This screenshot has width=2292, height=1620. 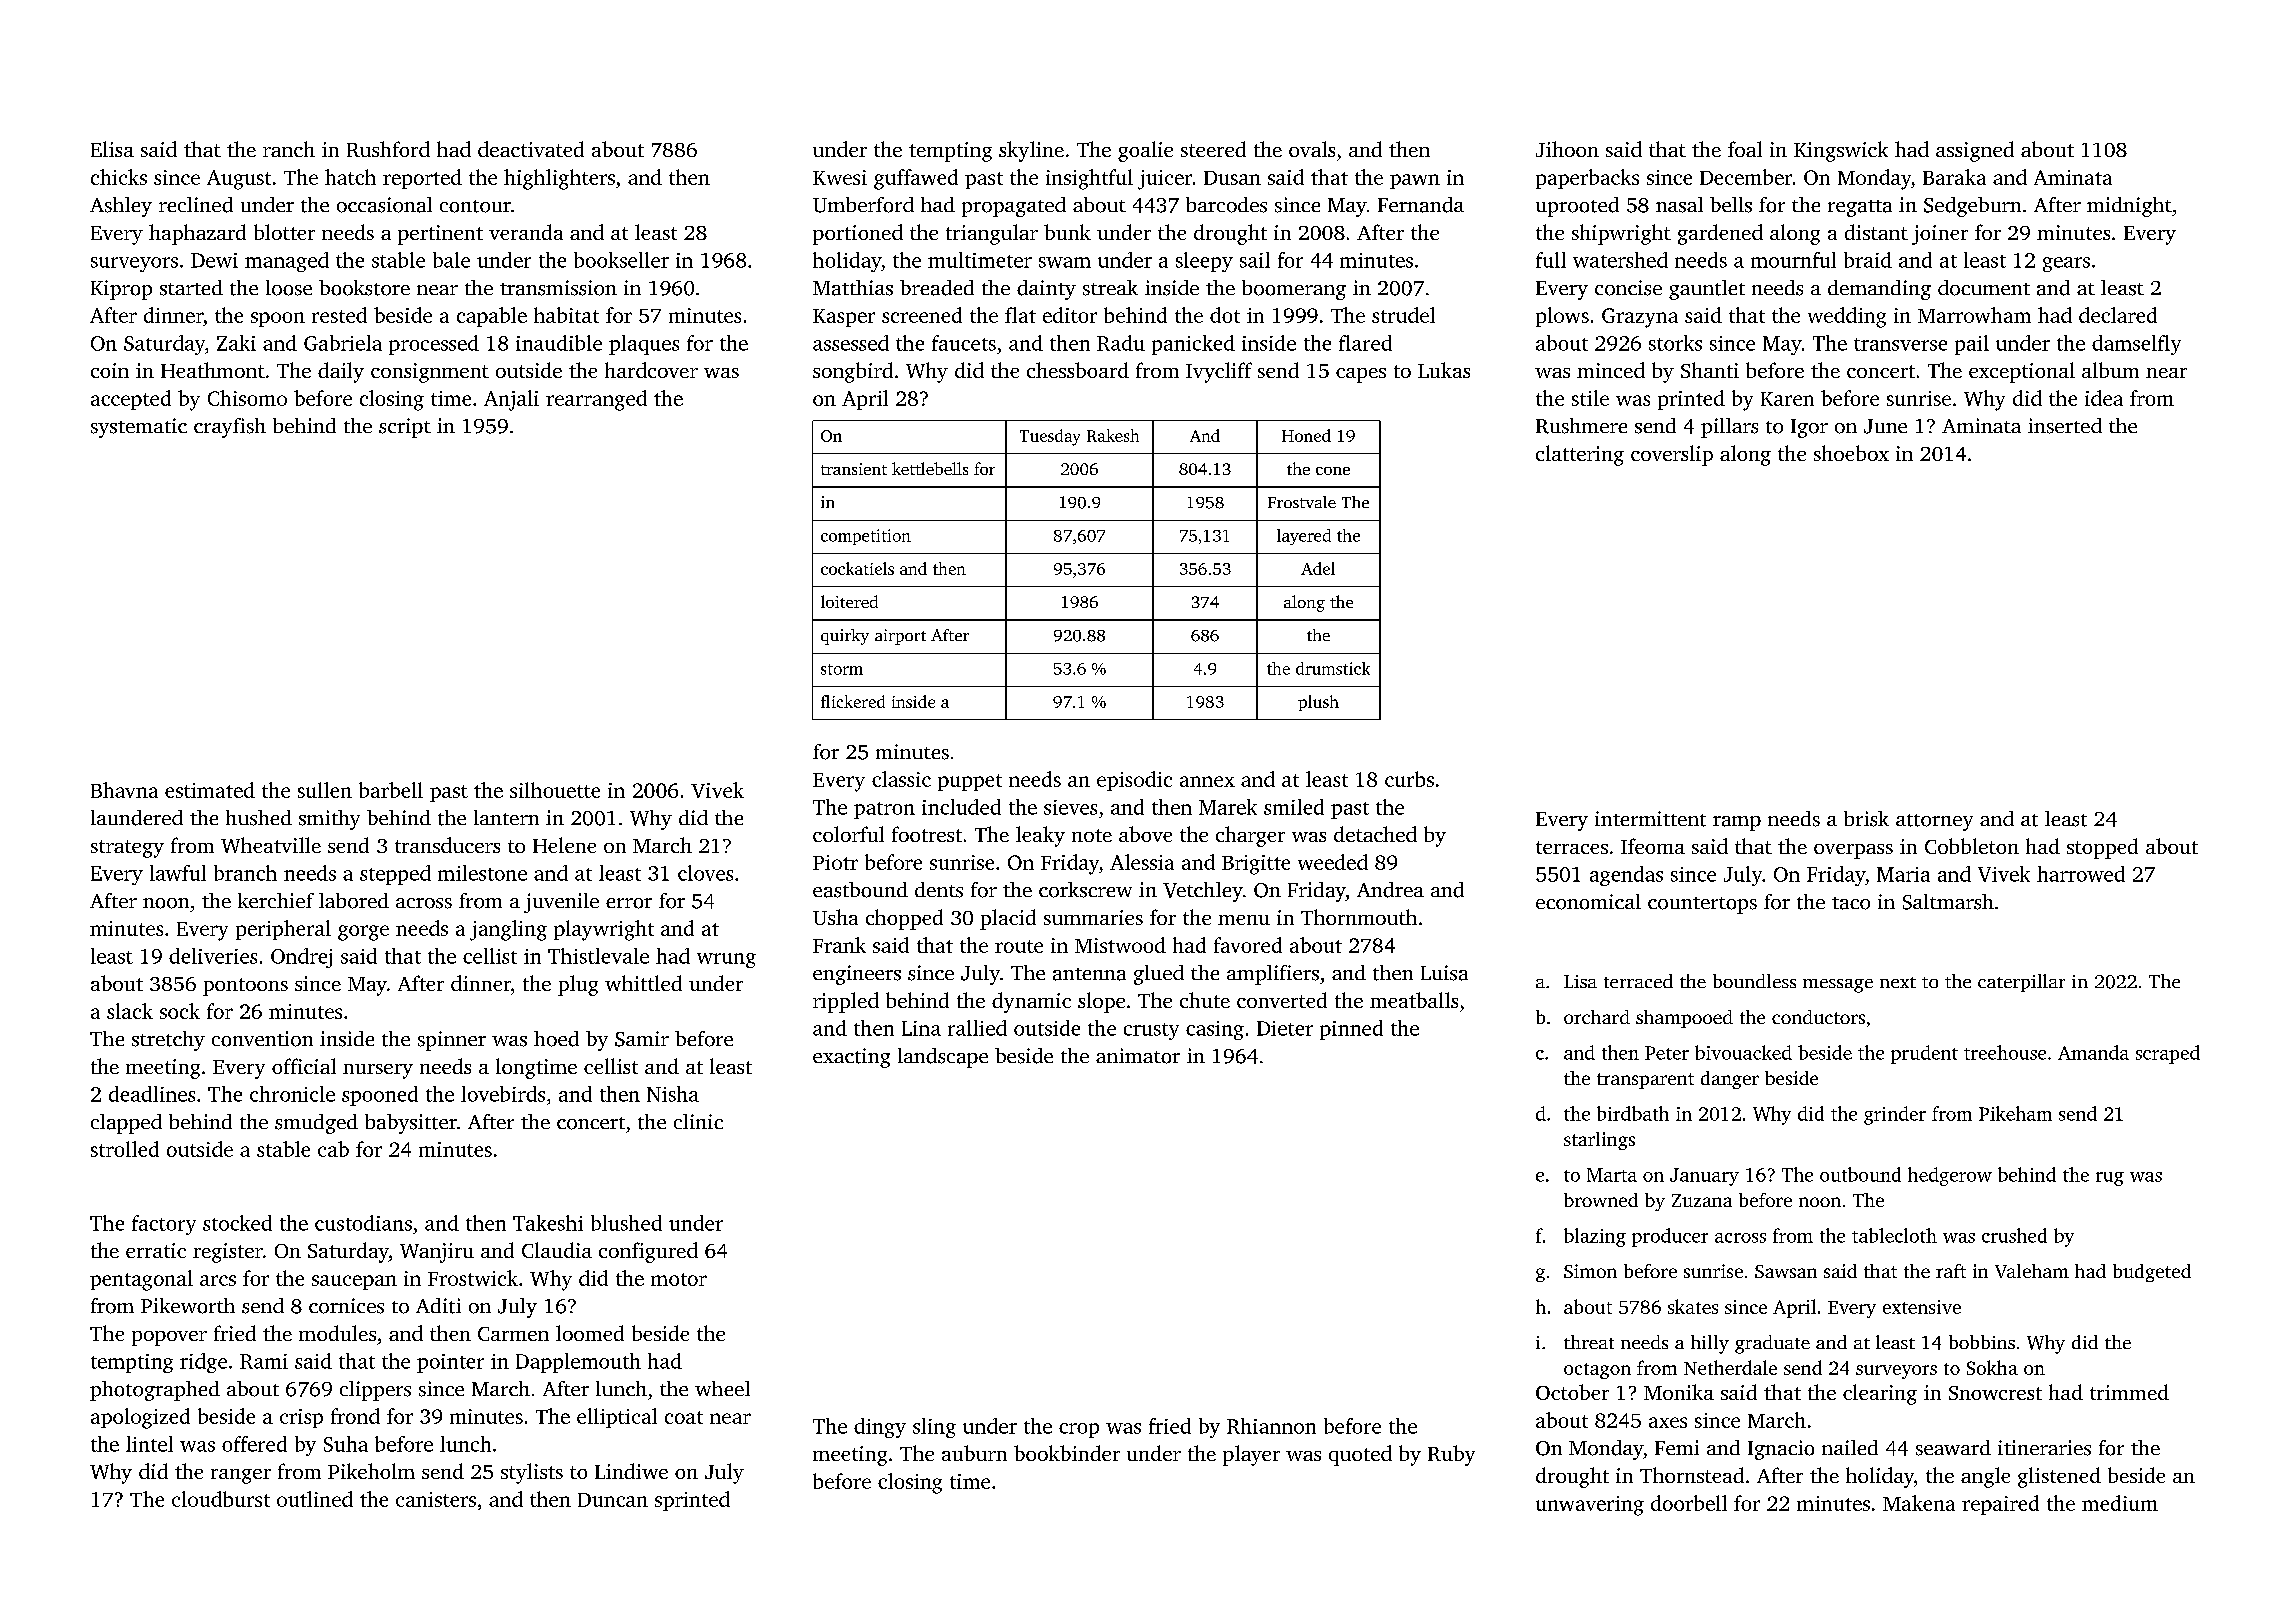 What do you see at coordinates (2065, 426) in the screenshot?
I see `inserted` at bounding box center [2065, 426].
